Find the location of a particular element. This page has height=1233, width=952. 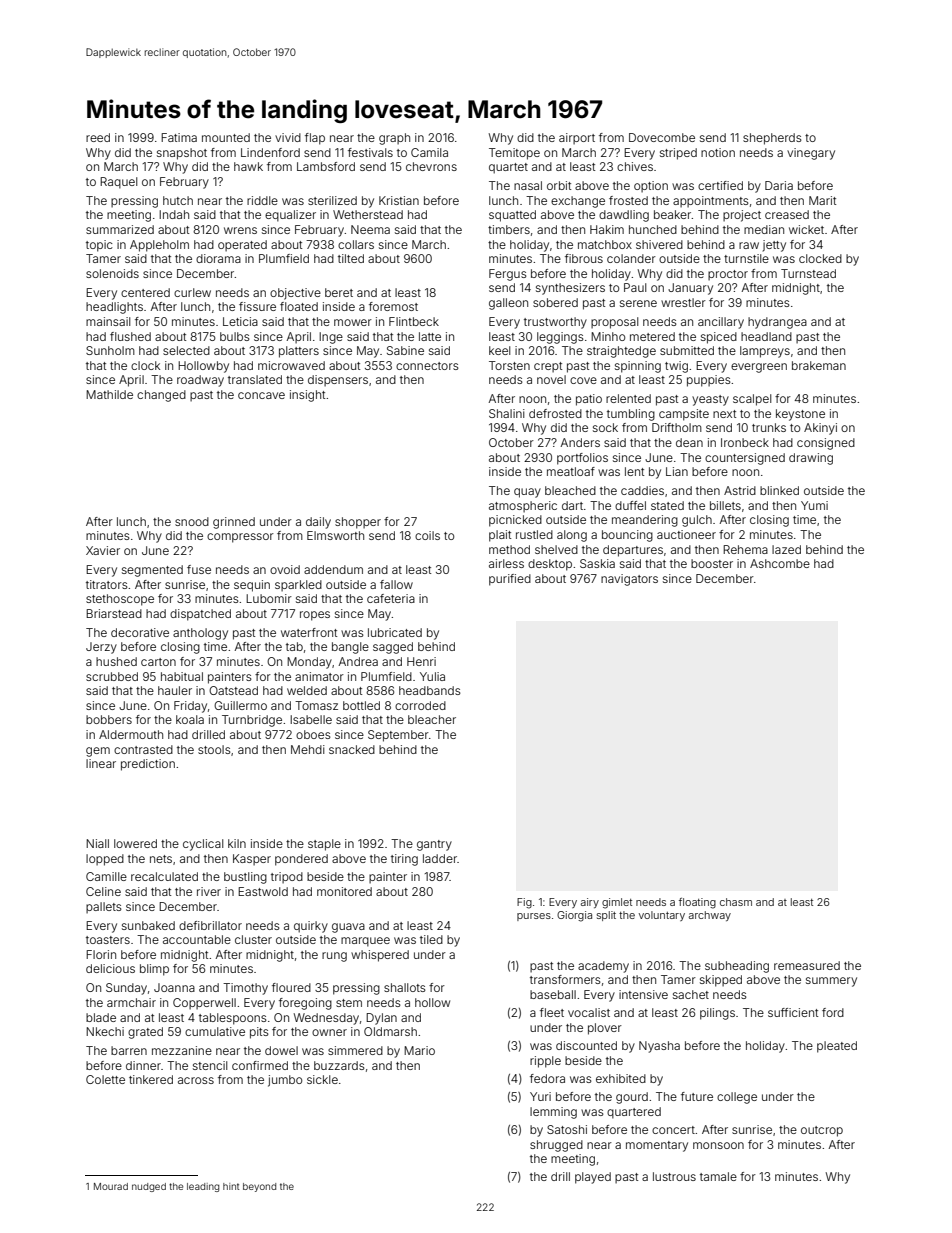

Turnstead is located at coordinates (808, 273).
